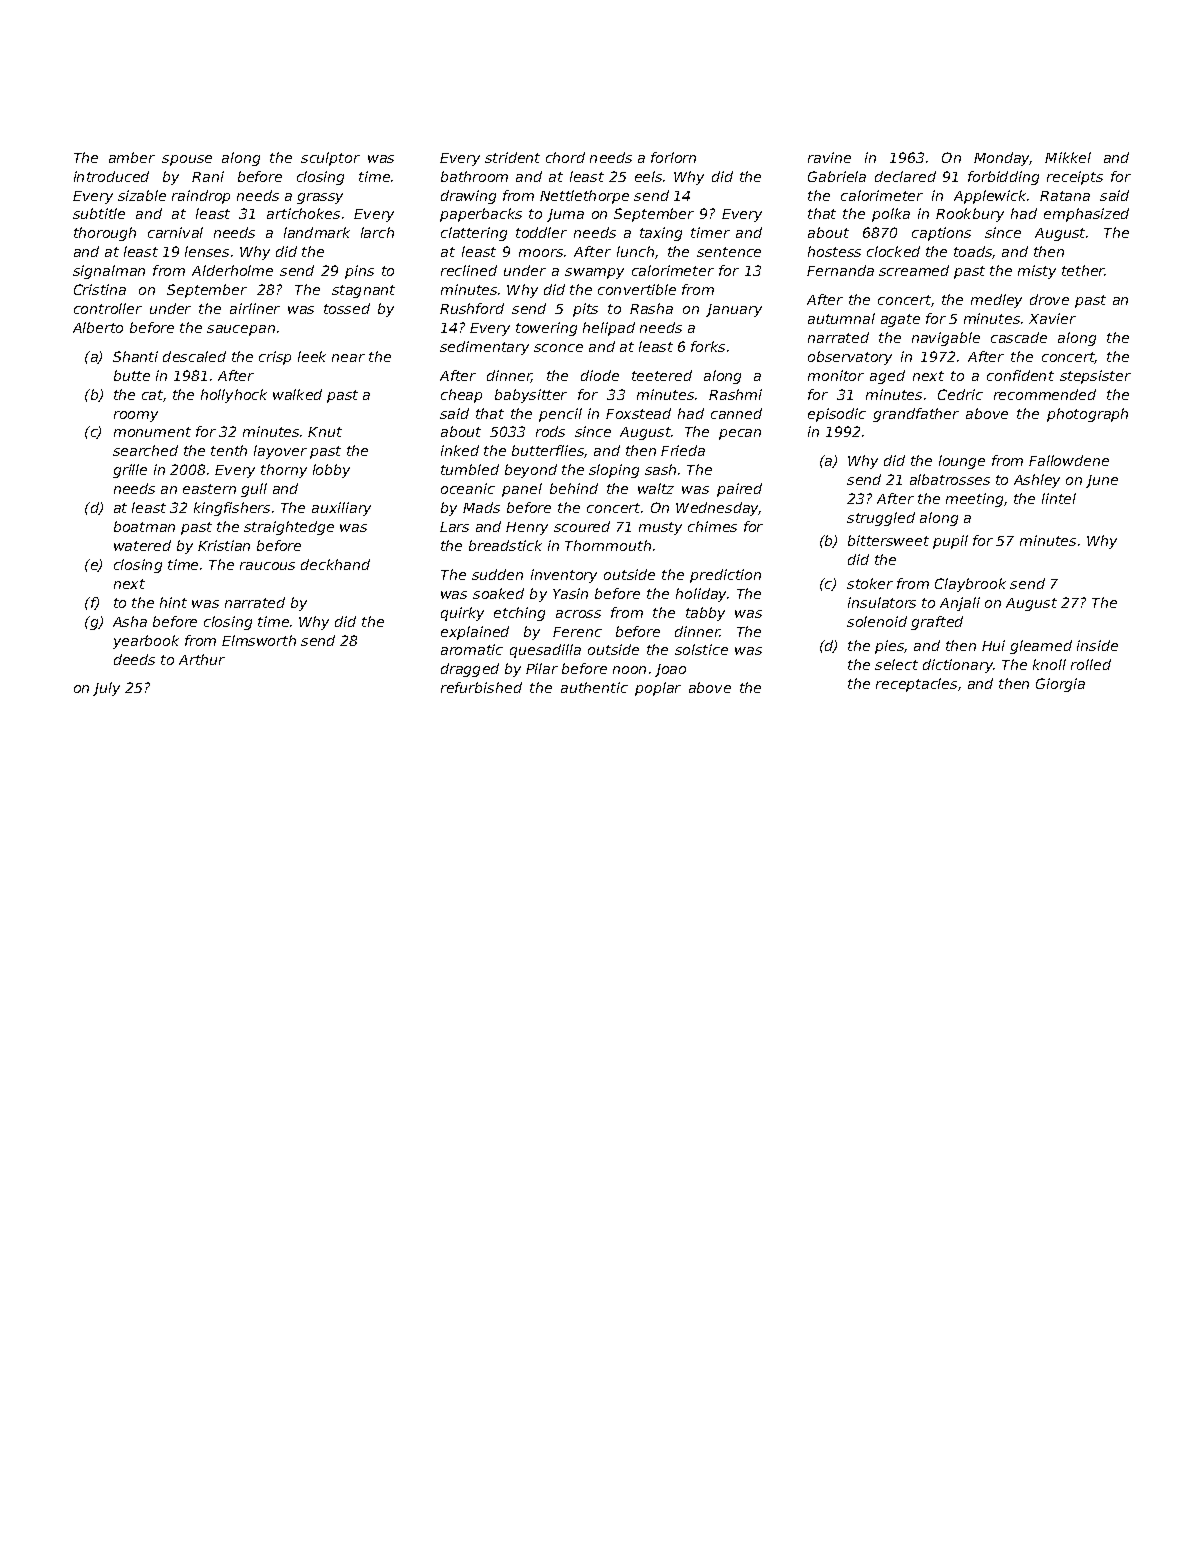 The image size is (1203, 1557). Describe the element at coordinates (1037, 272) in the screenshot. I see `misty` at that location.
